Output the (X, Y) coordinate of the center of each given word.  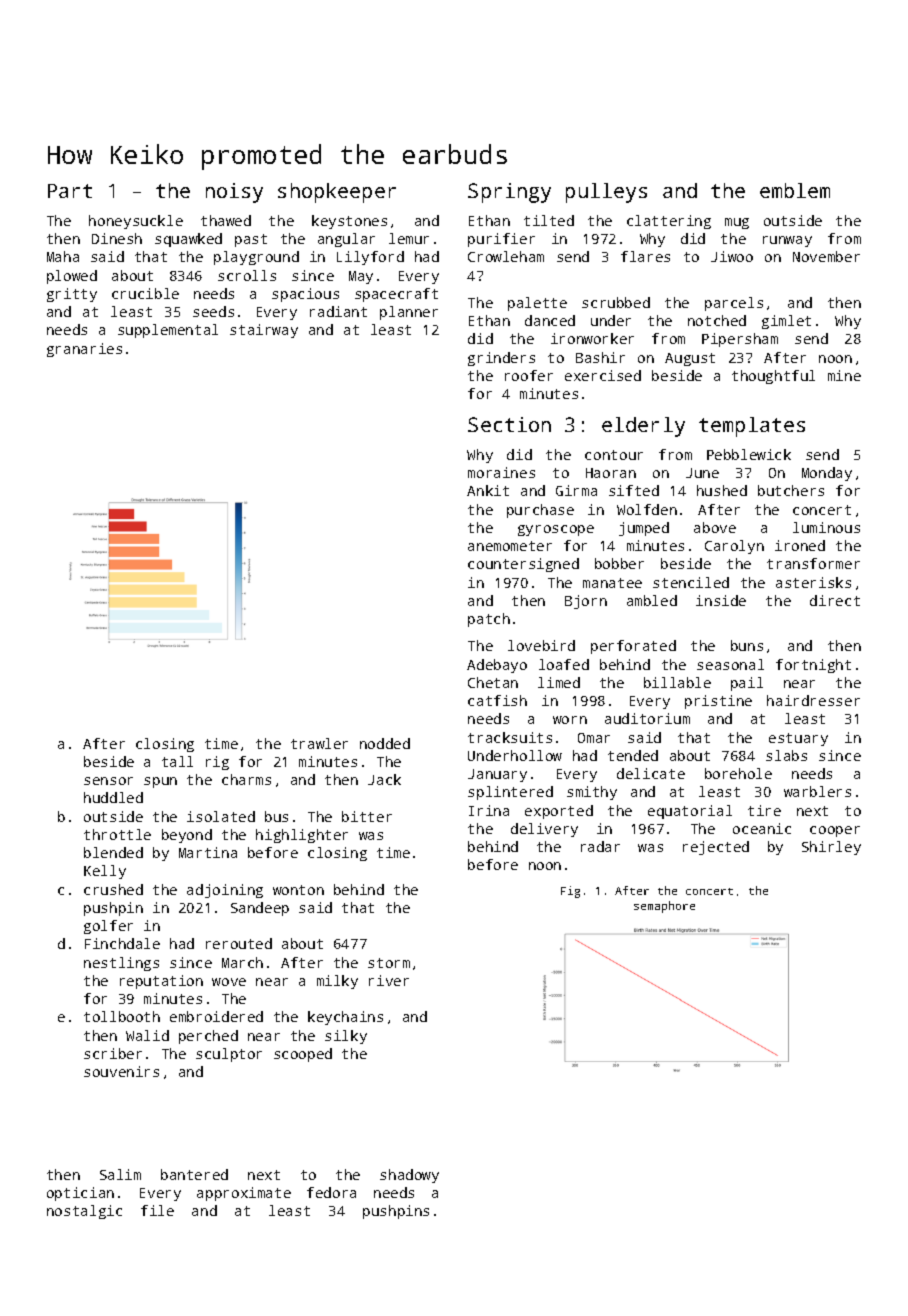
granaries (84, 350)
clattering (669, 222)
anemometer (510, 546)
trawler (319, 743)
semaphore (664, 907)
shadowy (409, 1176)
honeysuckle (136, 222)
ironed (800, 545)
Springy (509, 193)
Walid (147, 1035)
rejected (716, 848)
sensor (108, 781)
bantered (194, 1174)
